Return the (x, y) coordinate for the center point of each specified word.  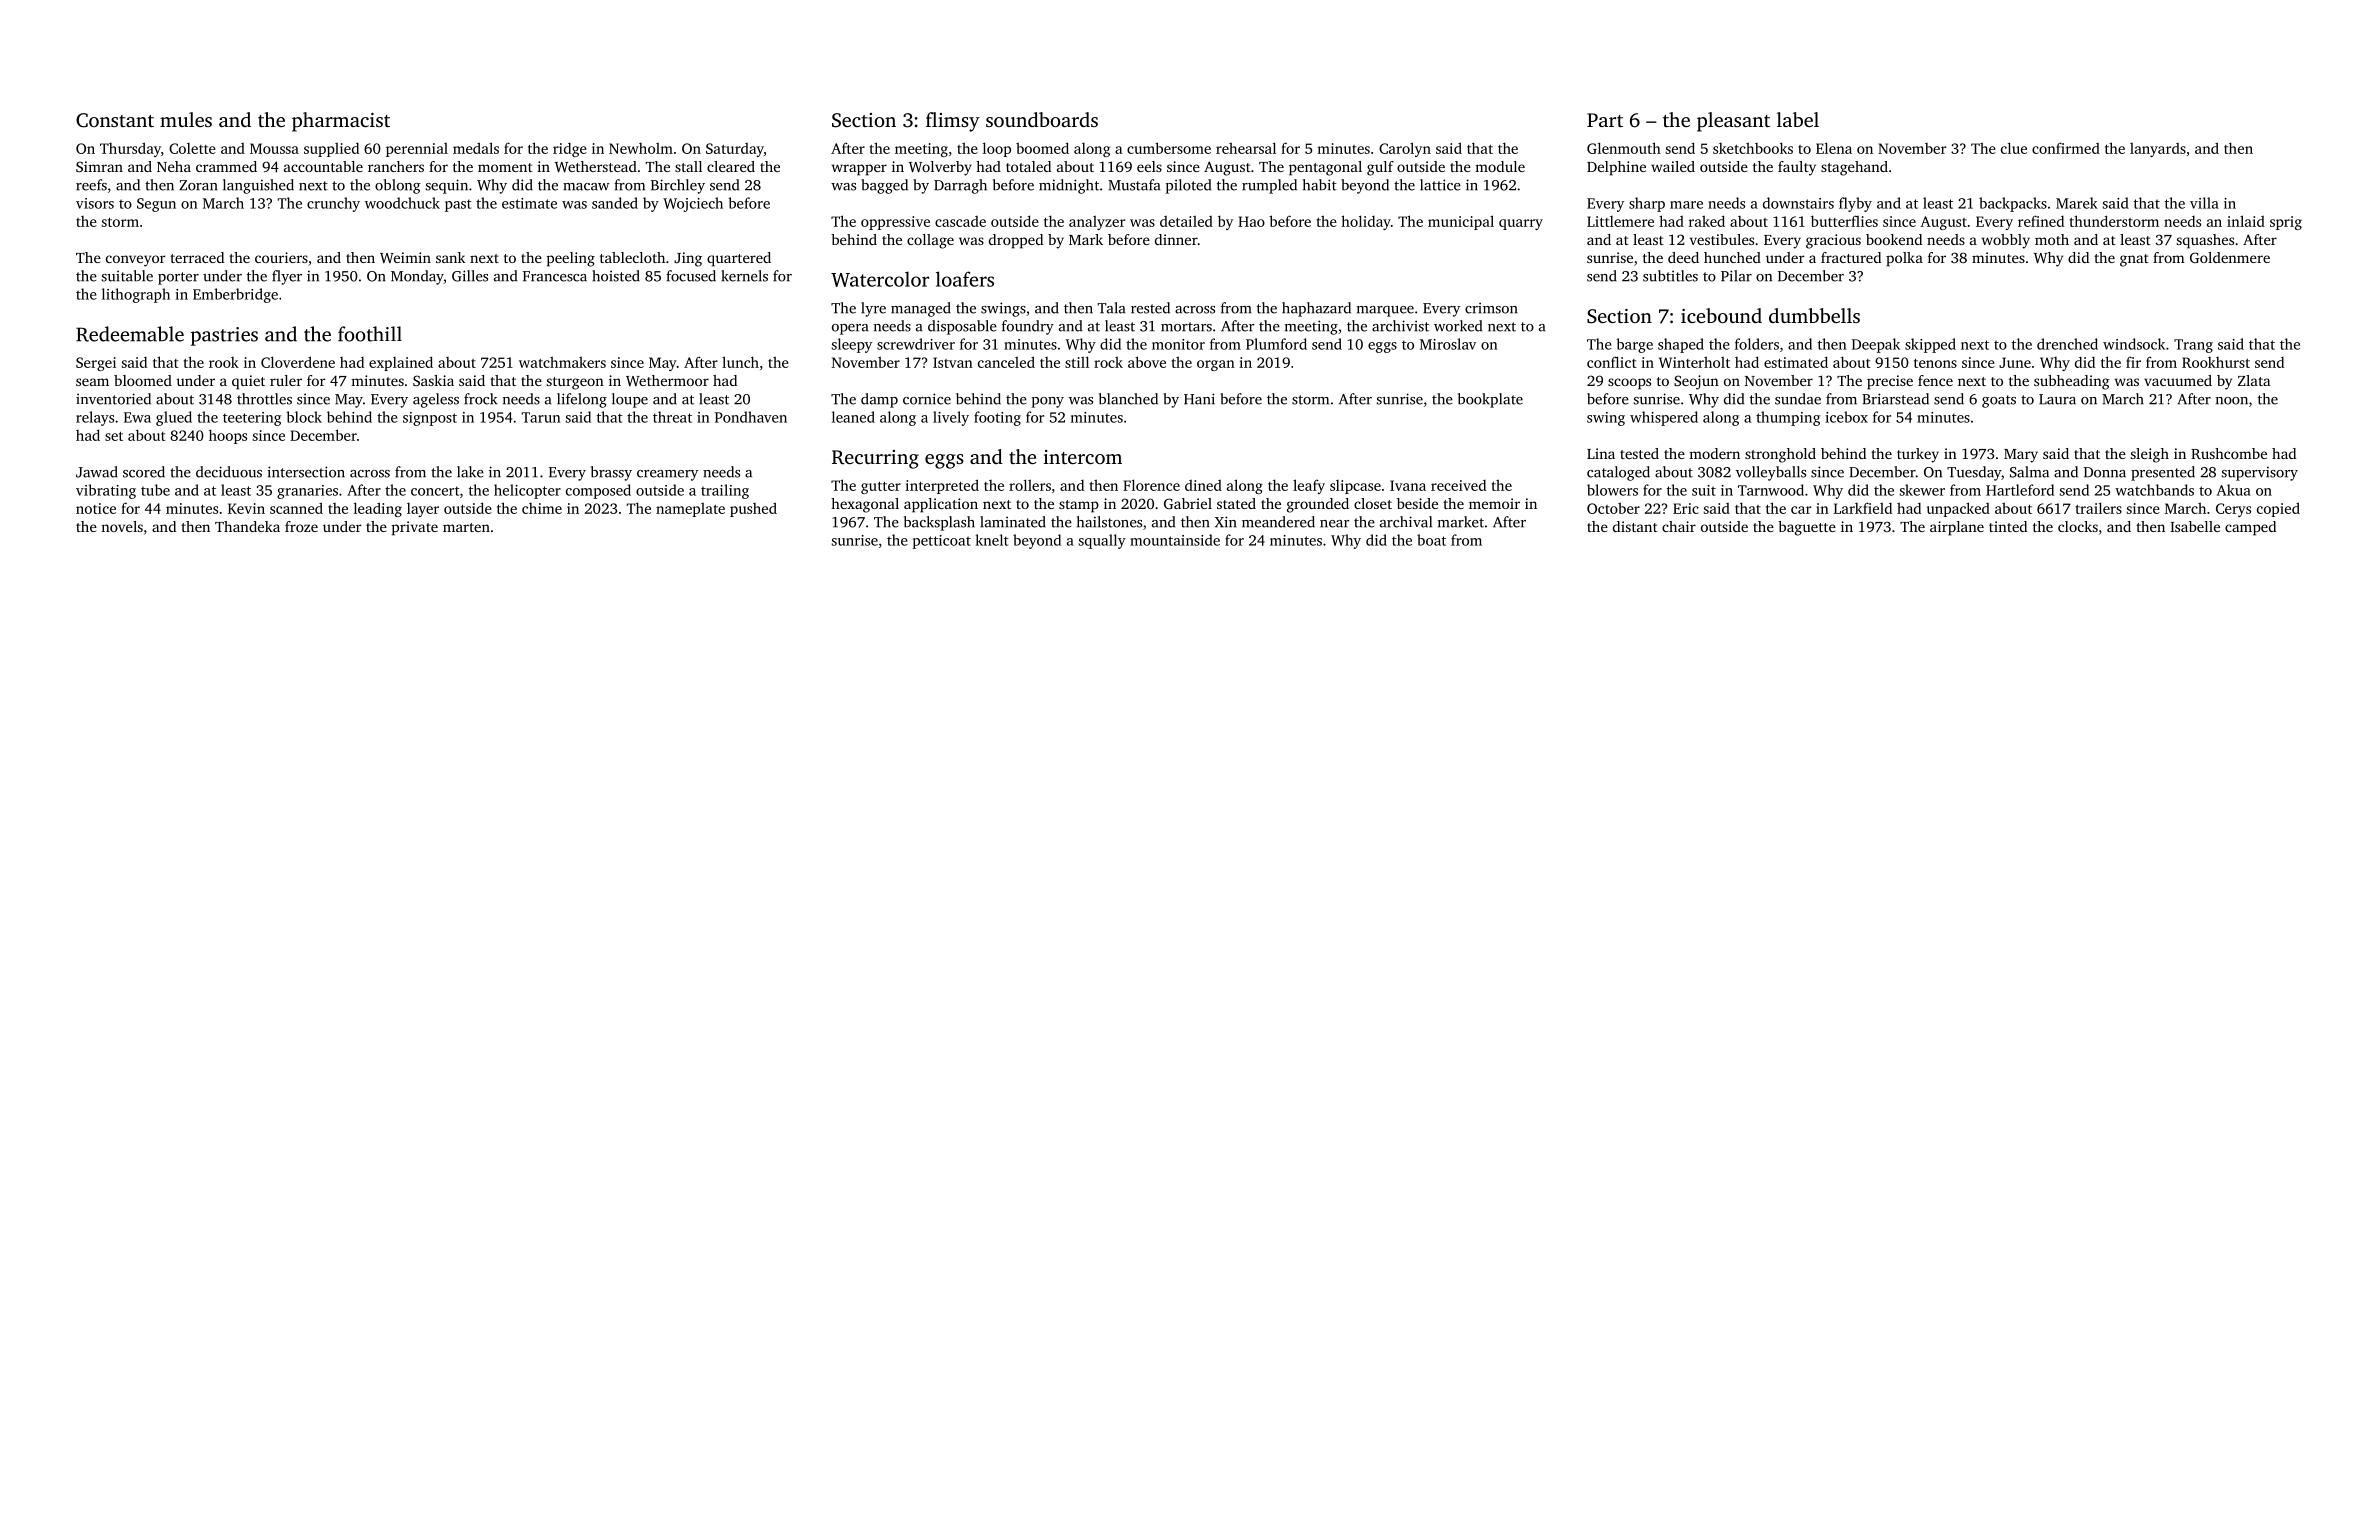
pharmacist (341, 122)
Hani (1199, 399)
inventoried (113, 399)
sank (450, 257)
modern (1714, 453)
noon (2232, 401)
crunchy (333, 204)
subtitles (1670, 276)
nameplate (690, 510)
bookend (1894, 239)
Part (1605, 120)
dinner (1176, 239)
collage (930, 241)
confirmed (2066, 148)
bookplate (1490, 400)
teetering (252, 419)
